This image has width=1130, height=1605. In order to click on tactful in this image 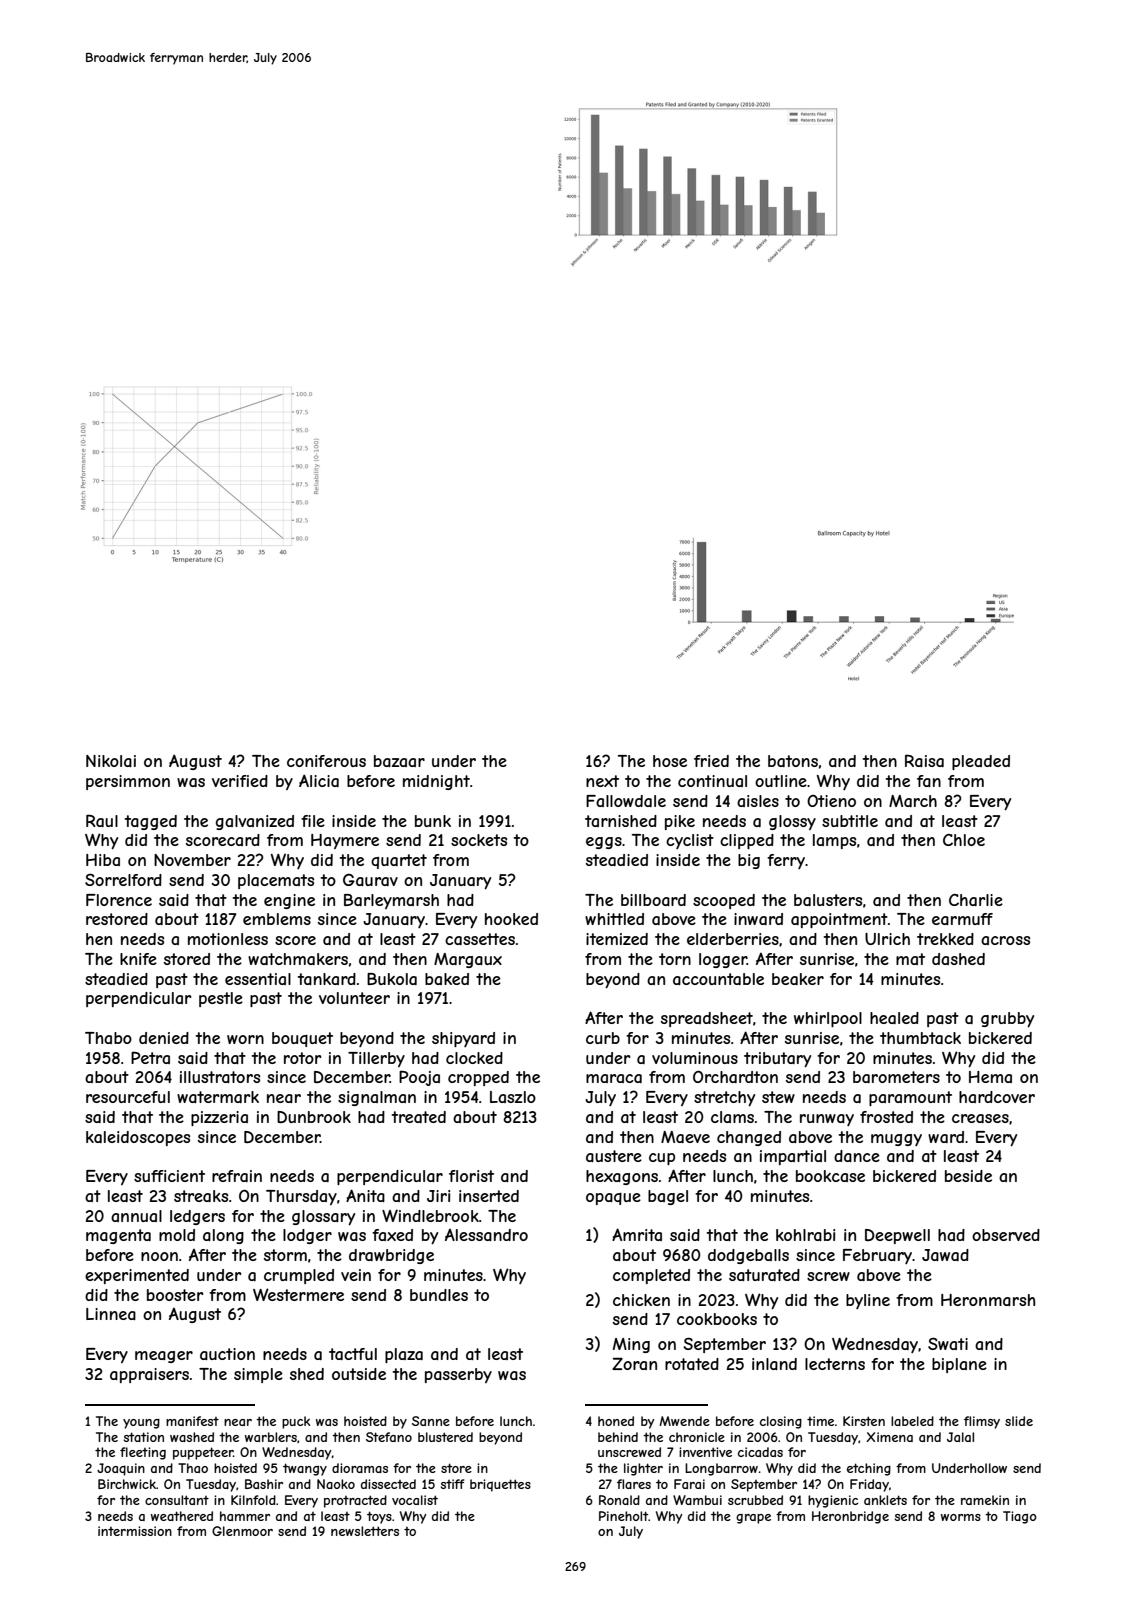, I will do `click(353, 1354)`.
